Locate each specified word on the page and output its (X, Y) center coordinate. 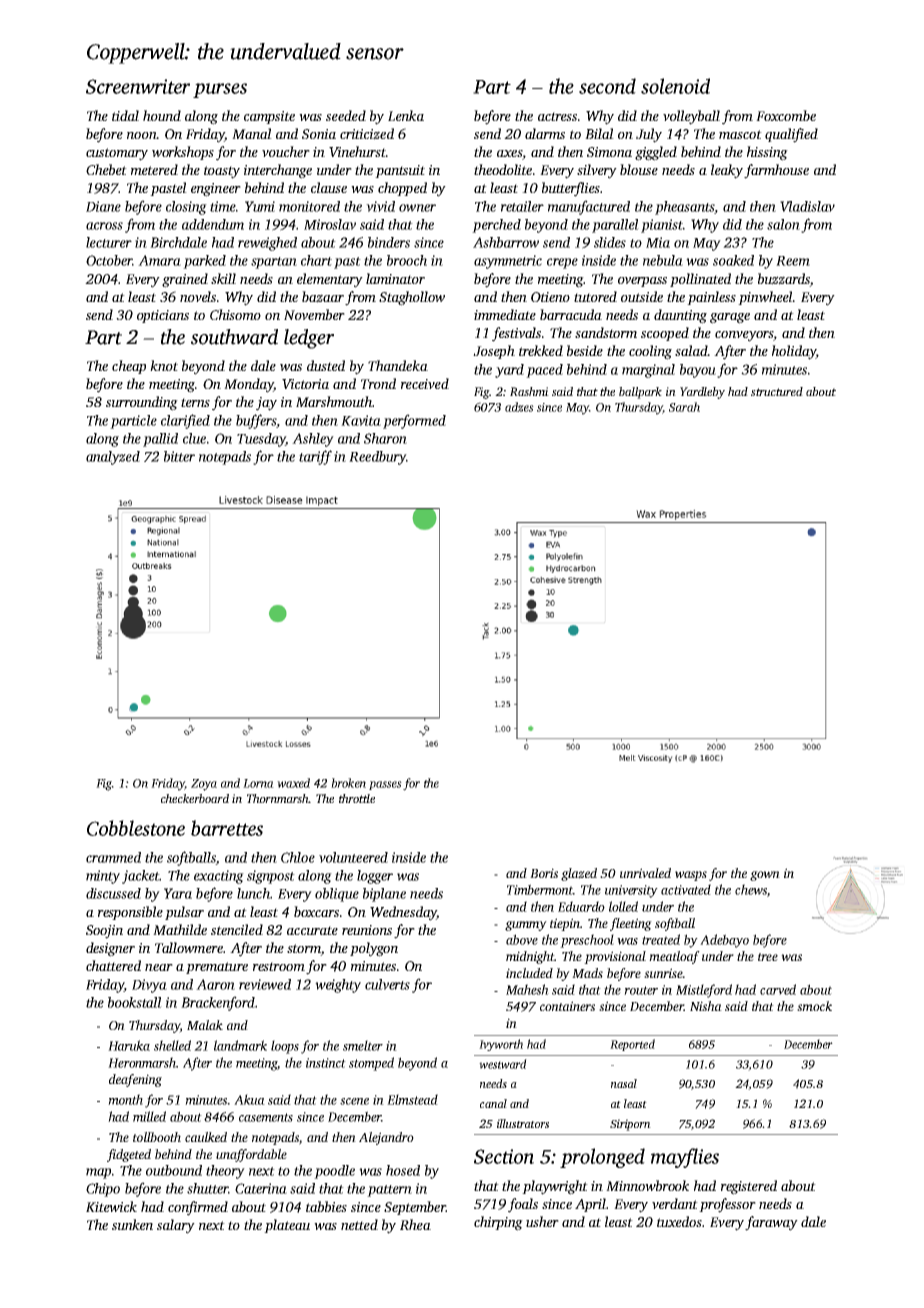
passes (385, 785)
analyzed (113, 458)
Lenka (406, 115)
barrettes (227, 828)
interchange (278, 171)
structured (777, 391)
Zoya (204, 785)
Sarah (684, 407)
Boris (544, 873)
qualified (791, 135)
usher (542, 1221)
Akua (249, 1099)
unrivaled (645, 873)
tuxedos (679, 1221)
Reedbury (377, 458)
